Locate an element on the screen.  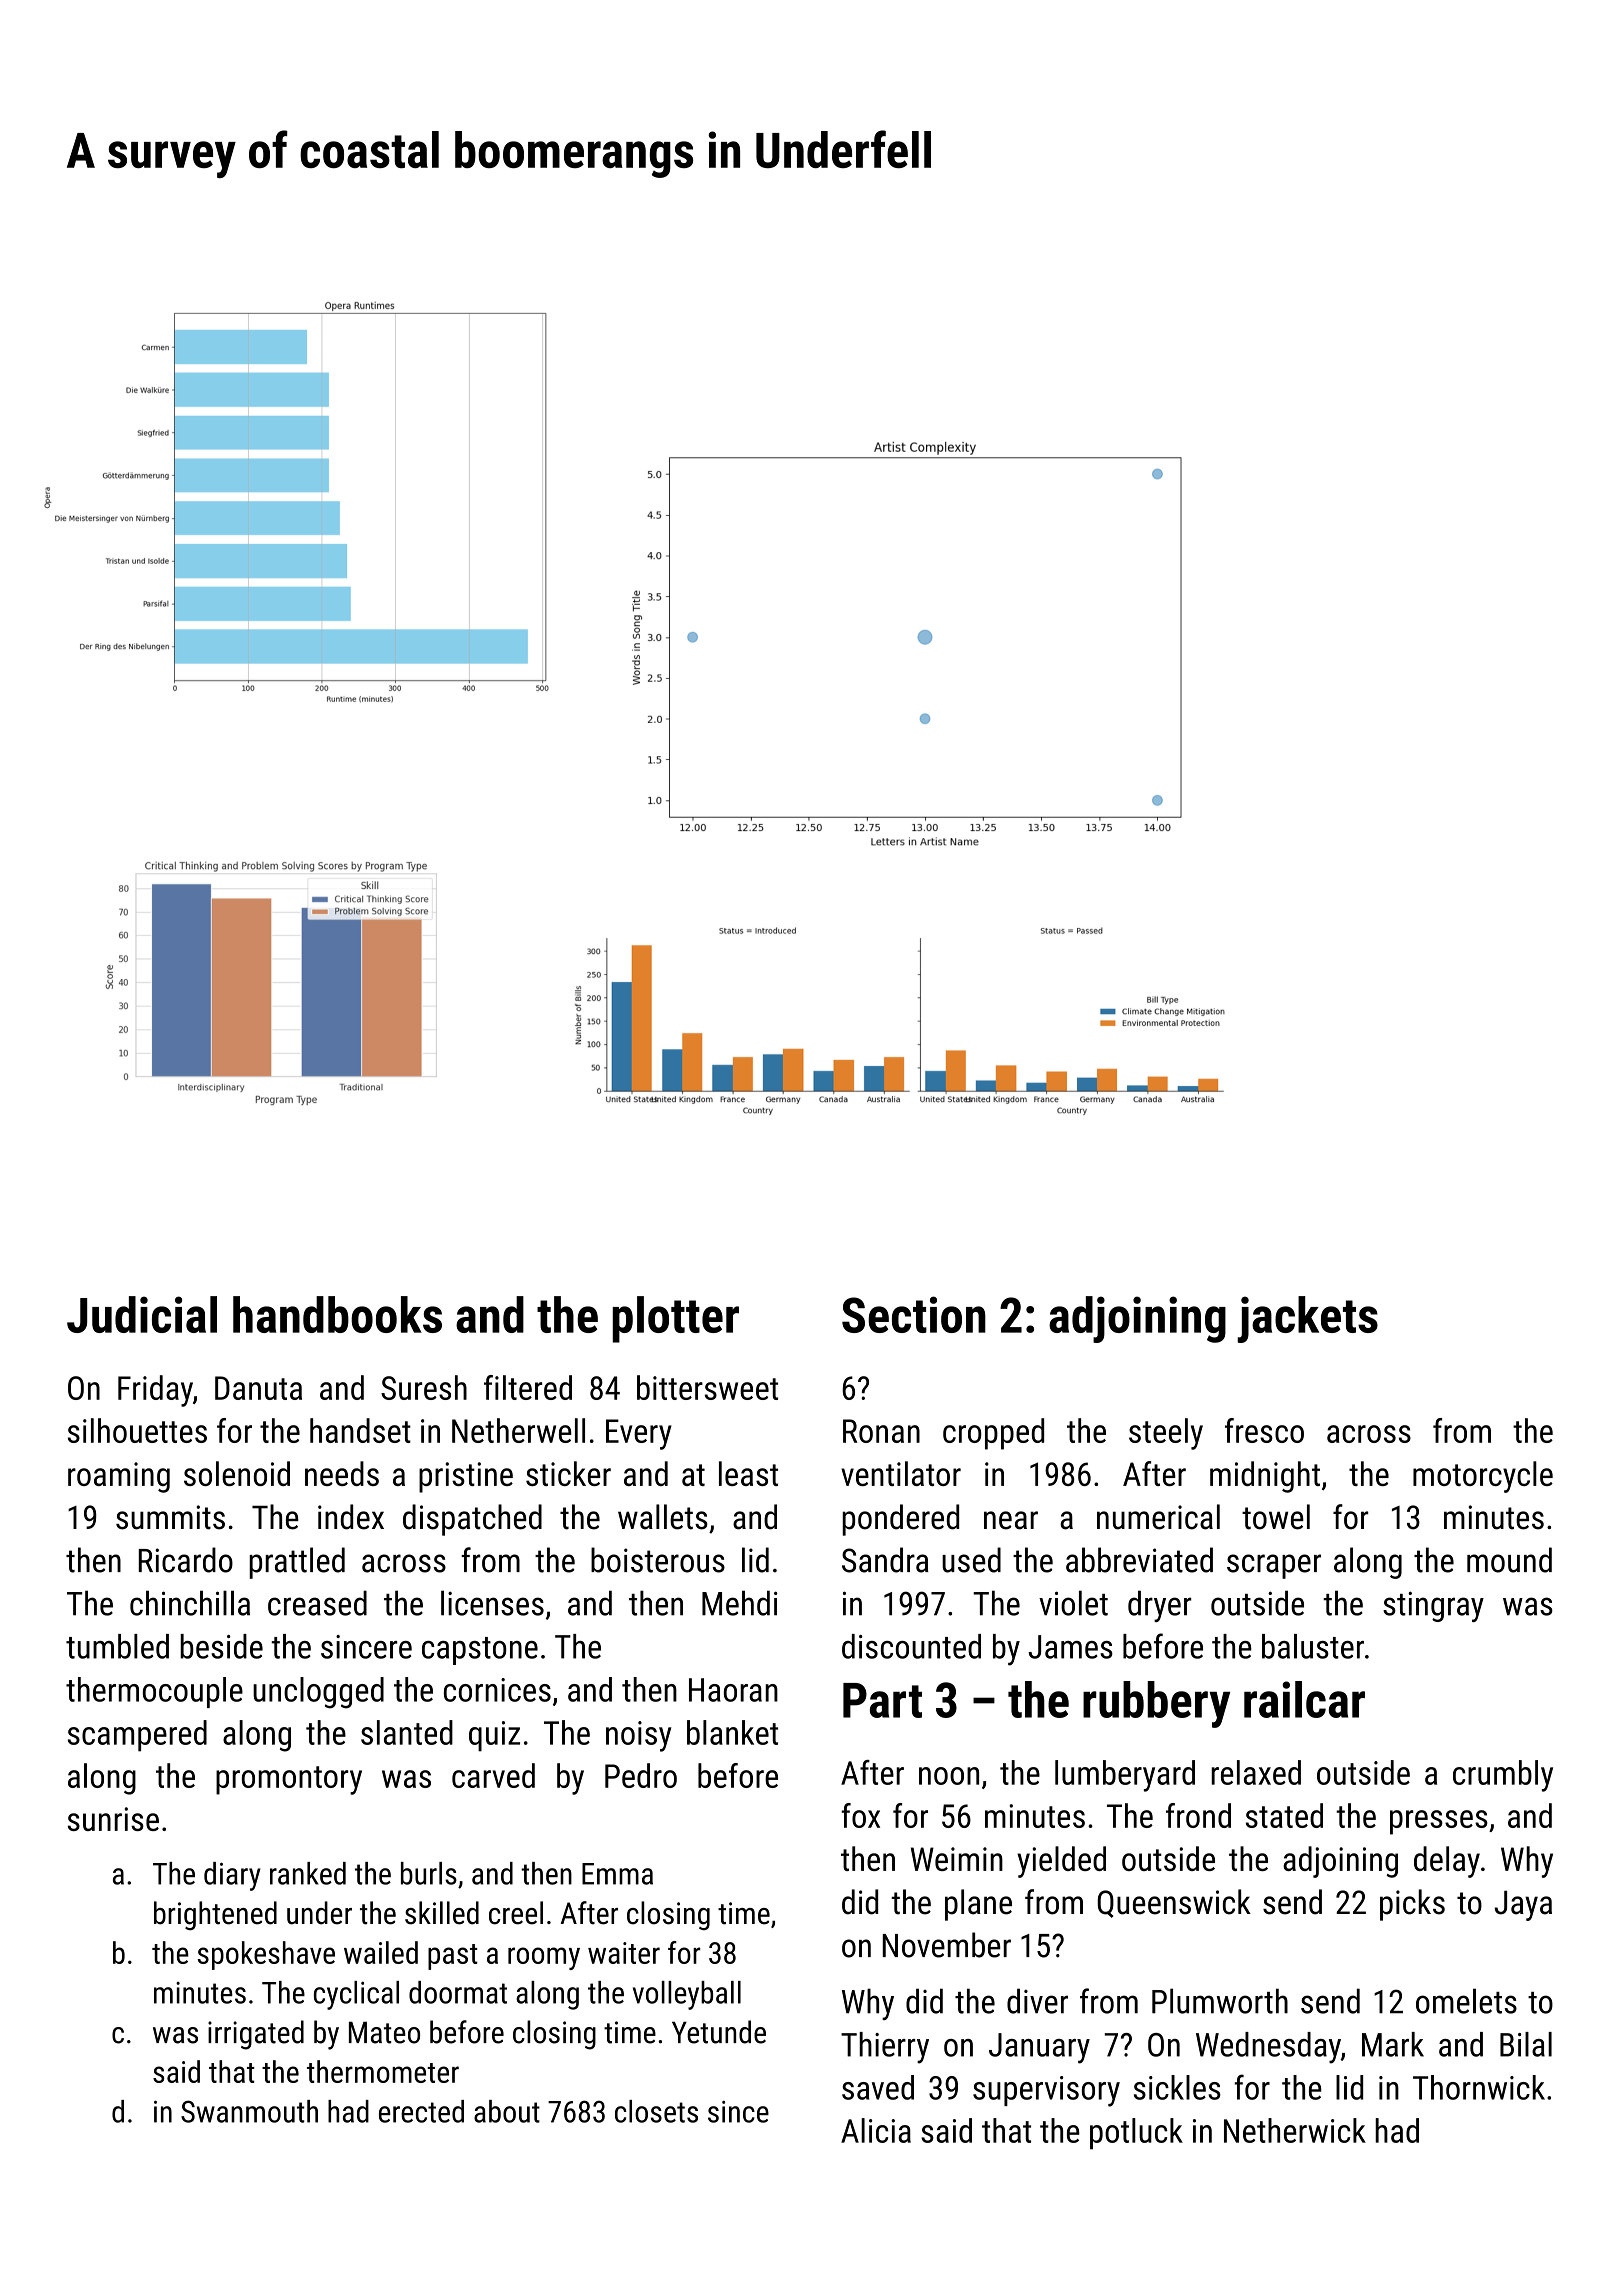
promontory is located at coordinates (289, 1780).
